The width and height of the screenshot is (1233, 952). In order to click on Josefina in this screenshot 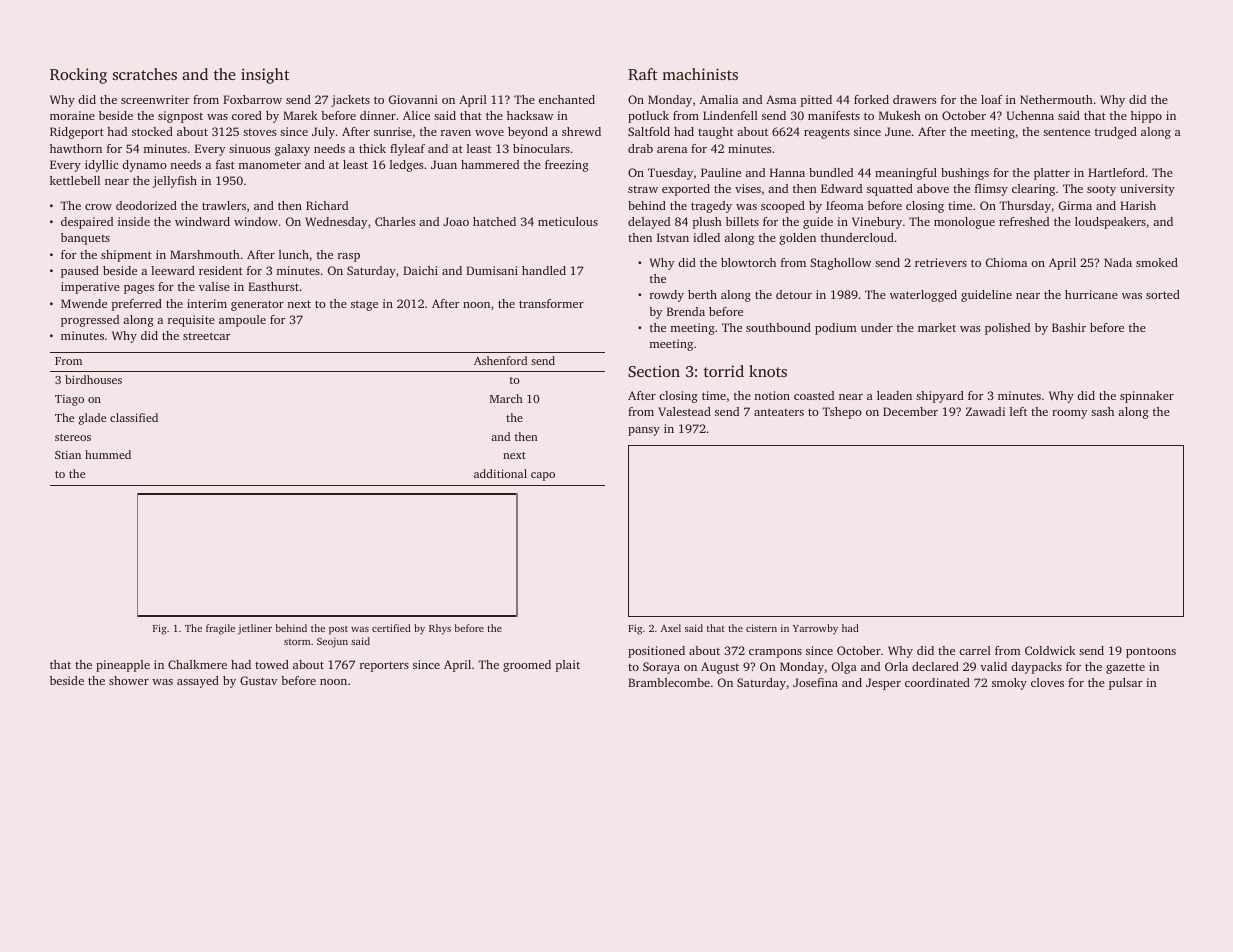, I will do `click(815, 682)`.
